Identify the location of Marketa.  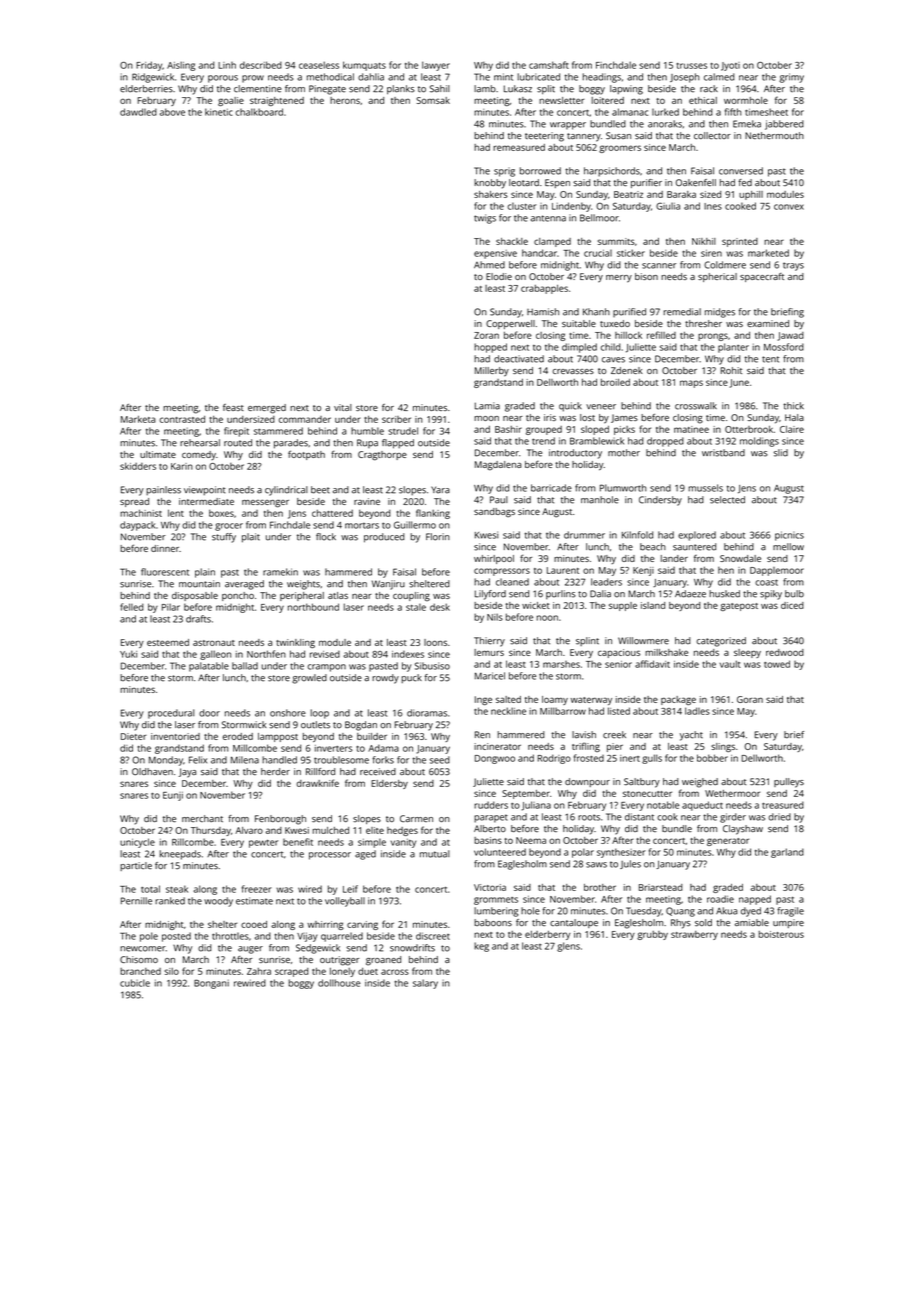
(138, 419).
